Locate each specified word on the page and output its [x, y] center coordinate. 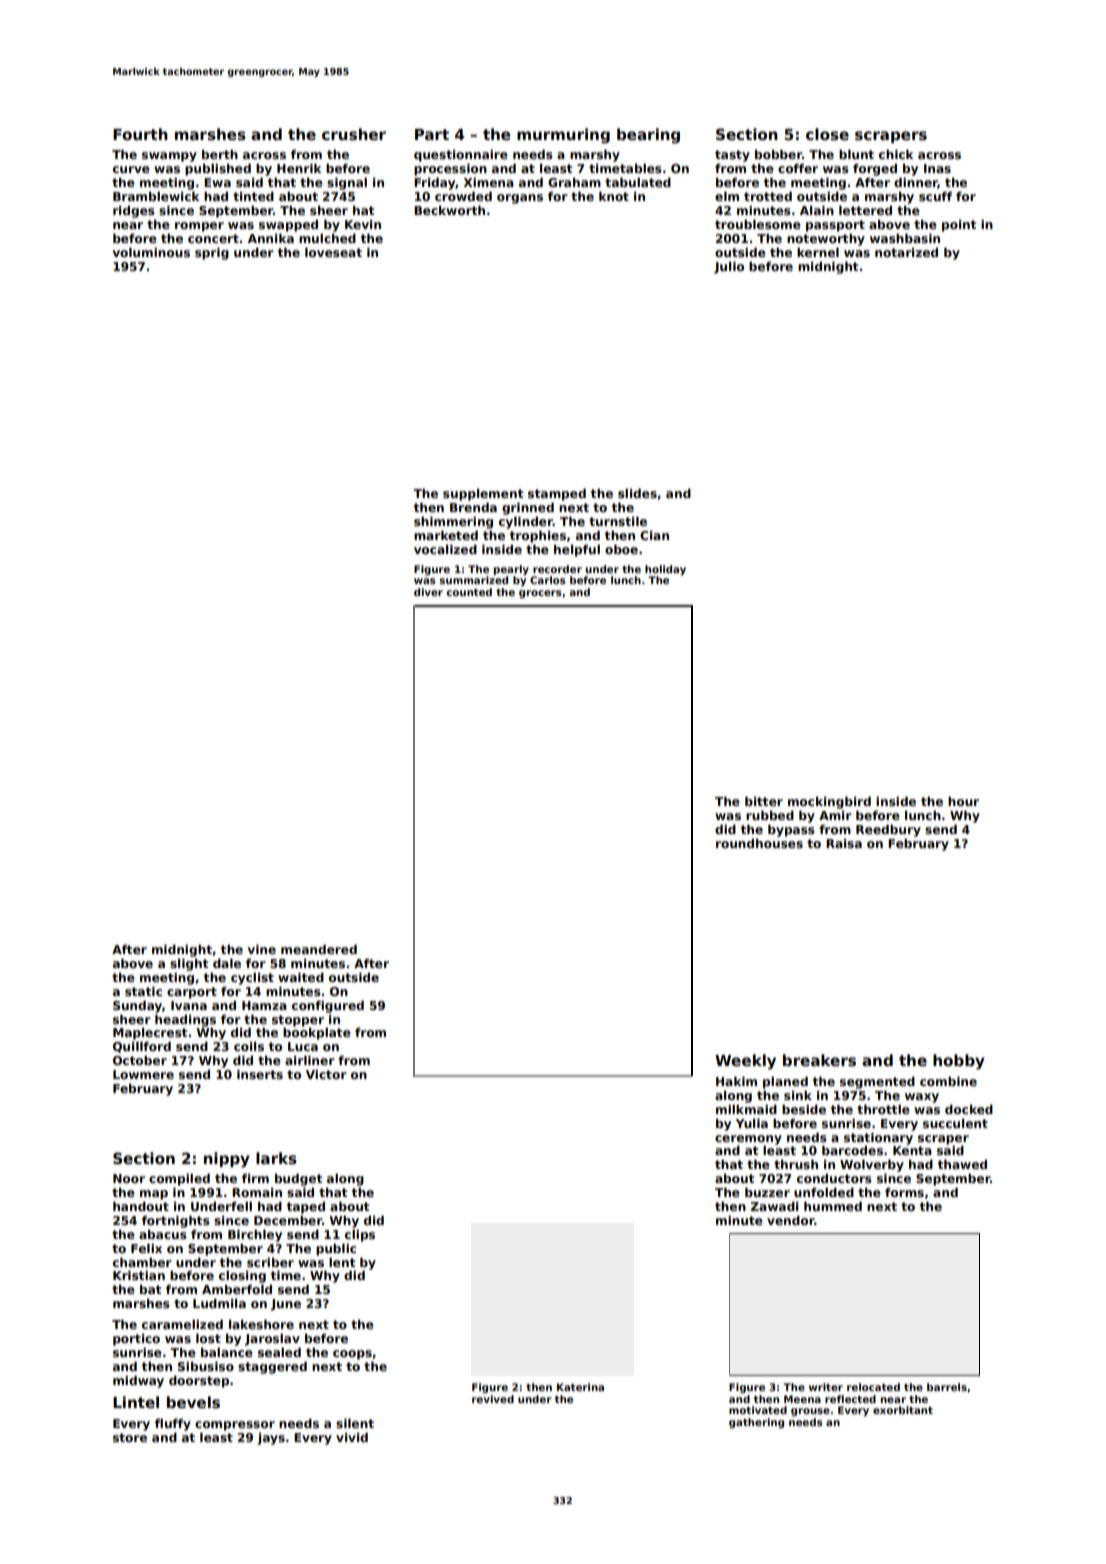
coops [352, 1355]
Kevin [363, 224]
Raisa [844, 843]
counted [469, 592]
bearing [648, 136]
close [827, 134]
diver [428, 592]
